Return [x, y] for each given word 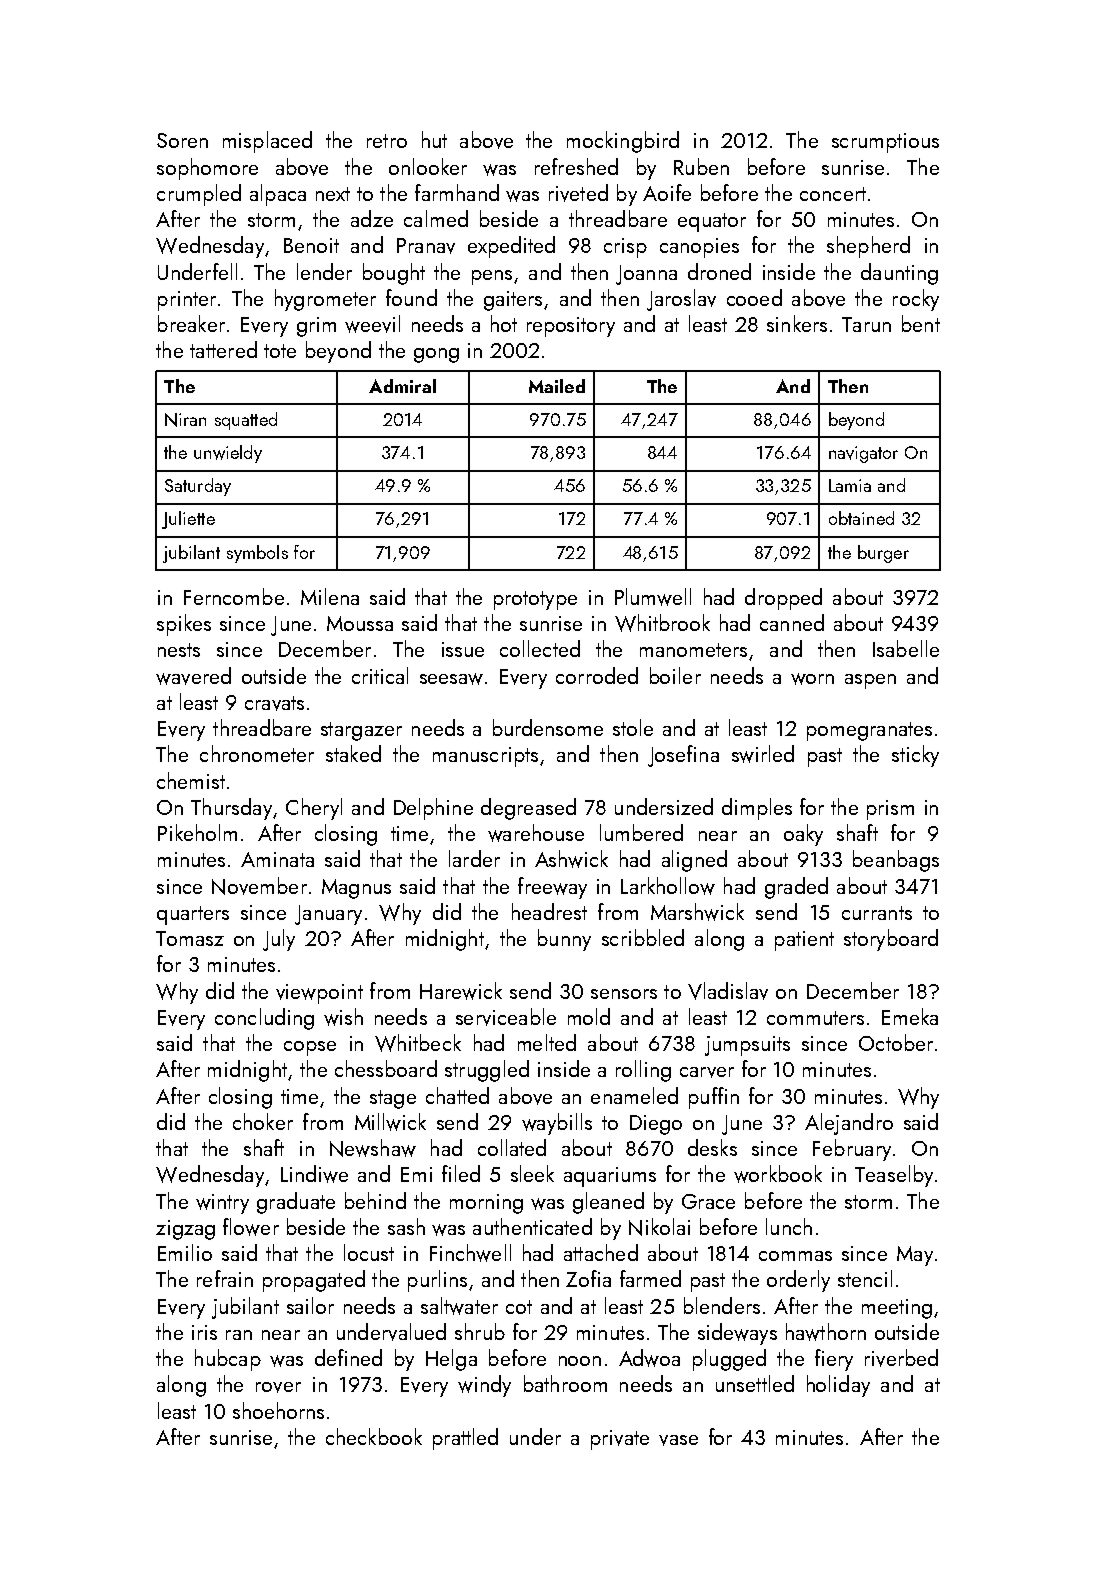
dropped [783, 599]
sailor [310, 1305]
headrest [549, 911]
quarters [193, 915]
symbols [257, 554]
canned [792, 622]
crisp [625, 248]
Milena [330, 596]
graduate [296, 1203]
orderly [798, 1281]
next [333, 194]
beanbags [896, 861]
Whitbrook [662, 623]
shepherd [868, 247]
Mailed [557, 386]
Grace [708, 1201]
